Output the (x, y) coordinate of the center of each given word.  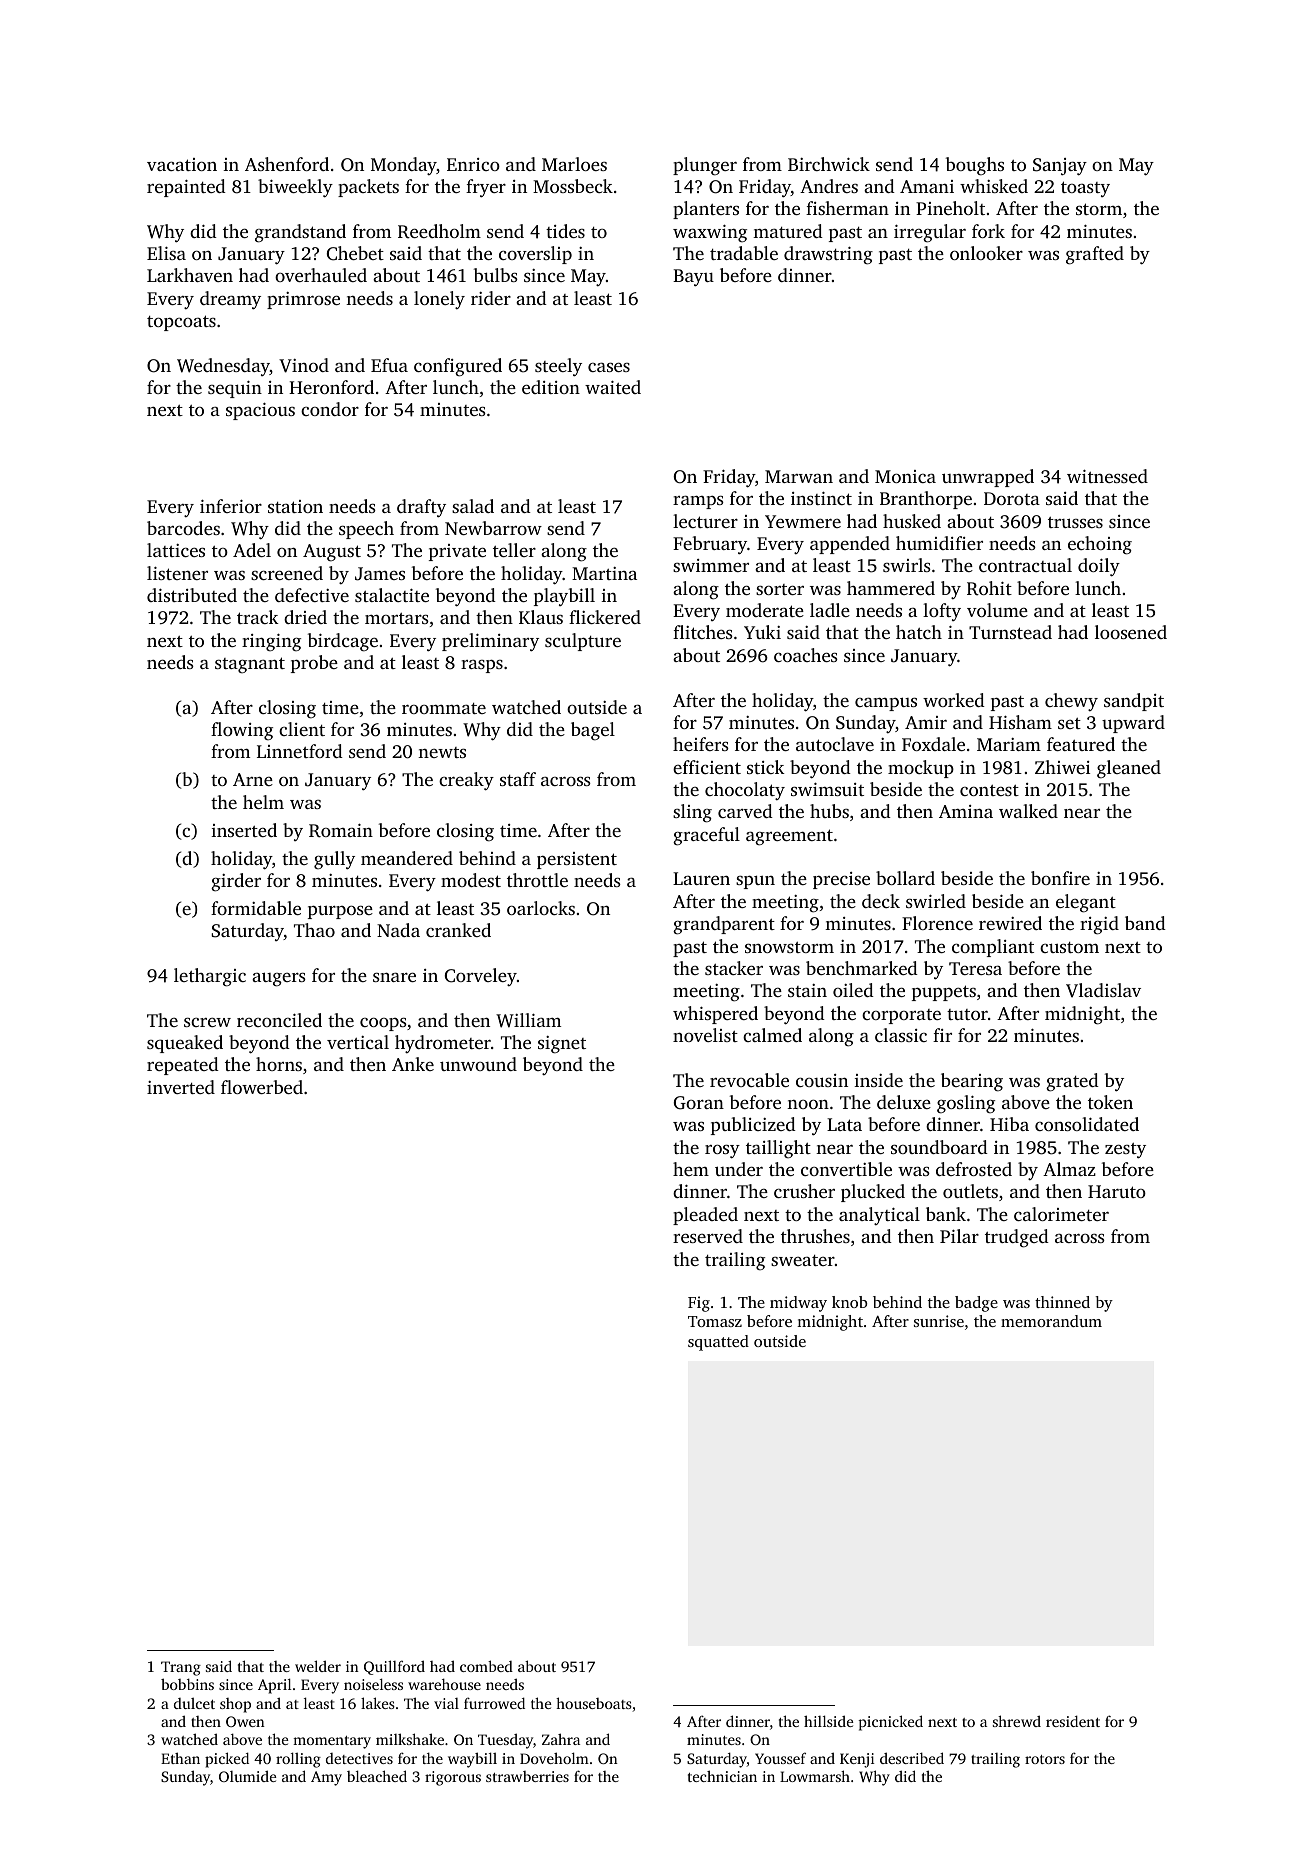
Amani (927, 186)
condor (330, 409)
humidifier (939, 543)
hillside (828, 1721)
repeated (183, 1066)
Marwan (799, 476)
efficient (707, 767)
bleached (377, 1776)
